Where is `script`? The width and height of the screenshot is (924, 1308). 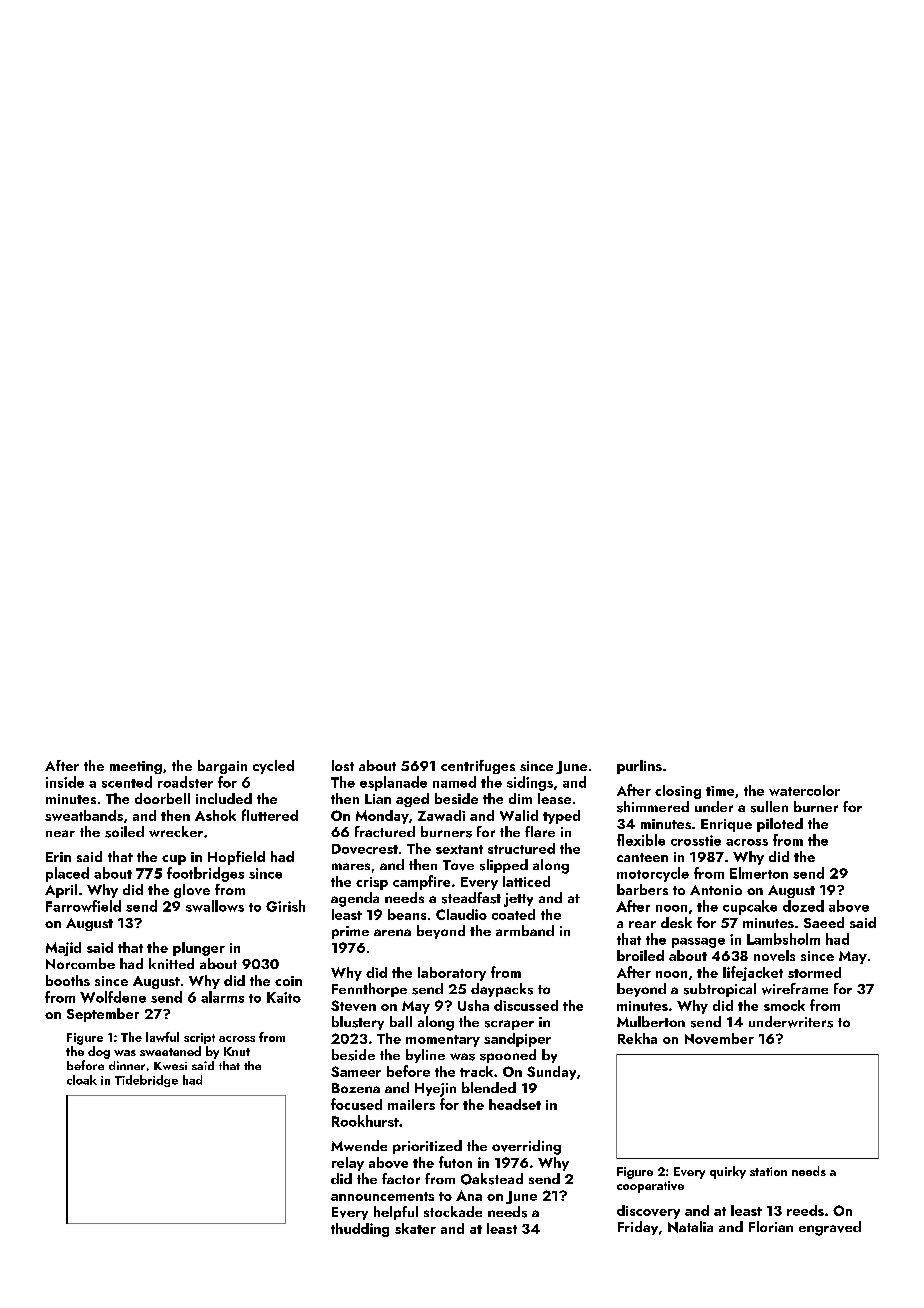
script is located at coordinates (199, 1038).
